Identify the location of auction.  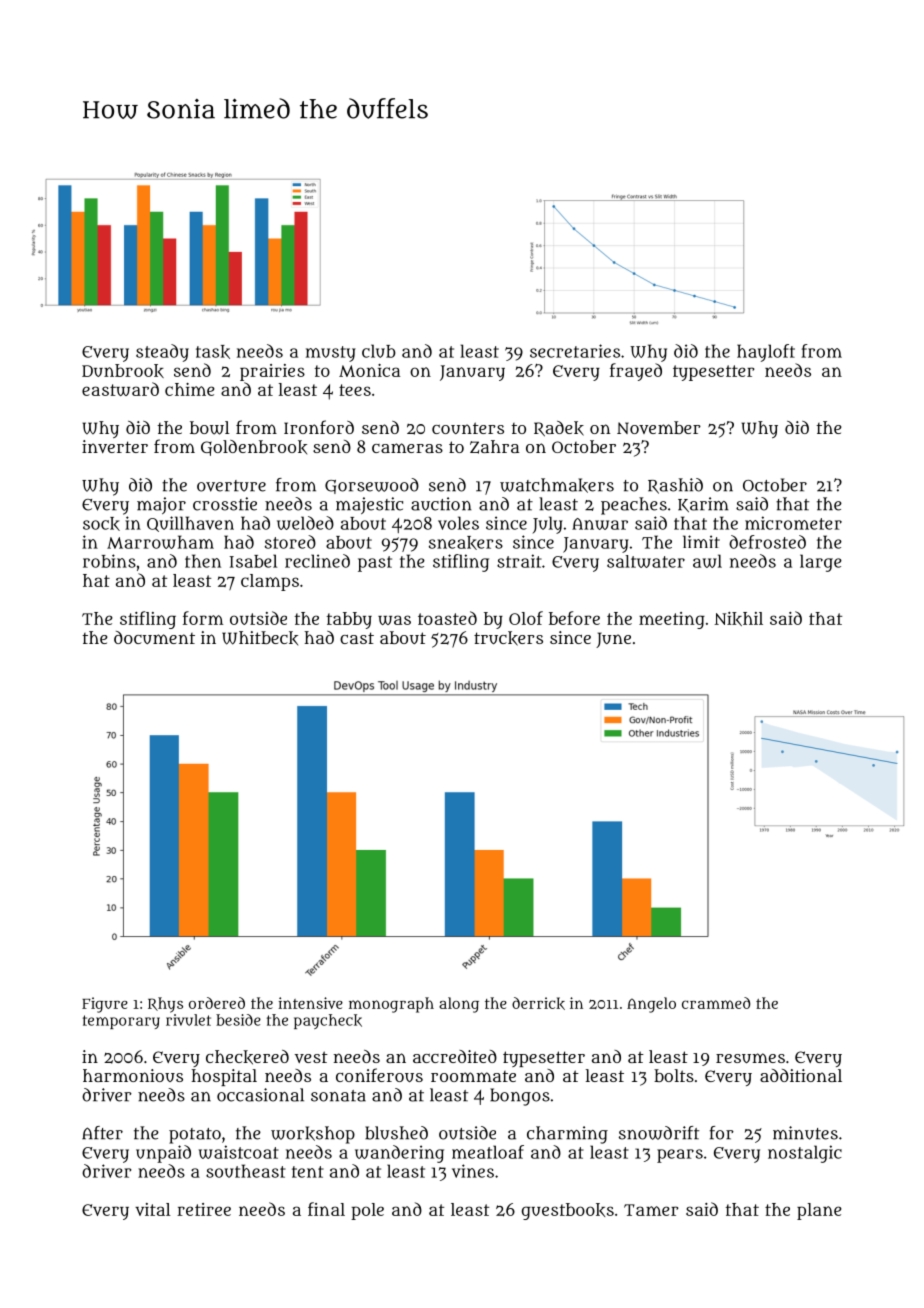
(441, 504).
